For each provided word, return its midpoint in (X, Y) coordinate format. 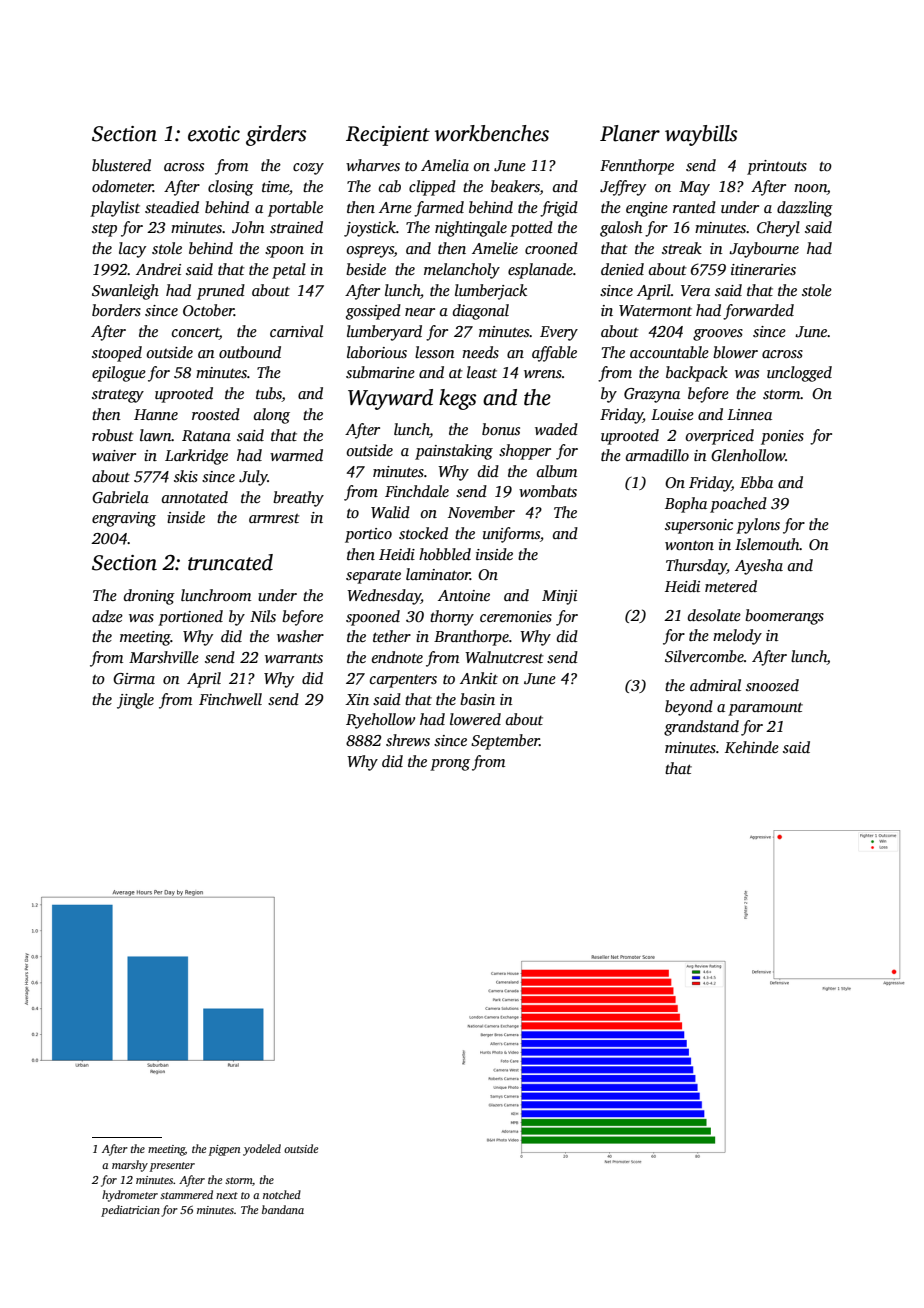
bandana (283, 1209)
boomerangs (784, 617)
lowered (475, 719)
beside (366, 269)
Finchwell (230, 699)
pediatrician (130, 1211)
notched (282, 1194)
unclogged (799, 374)
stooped (117, 354)
